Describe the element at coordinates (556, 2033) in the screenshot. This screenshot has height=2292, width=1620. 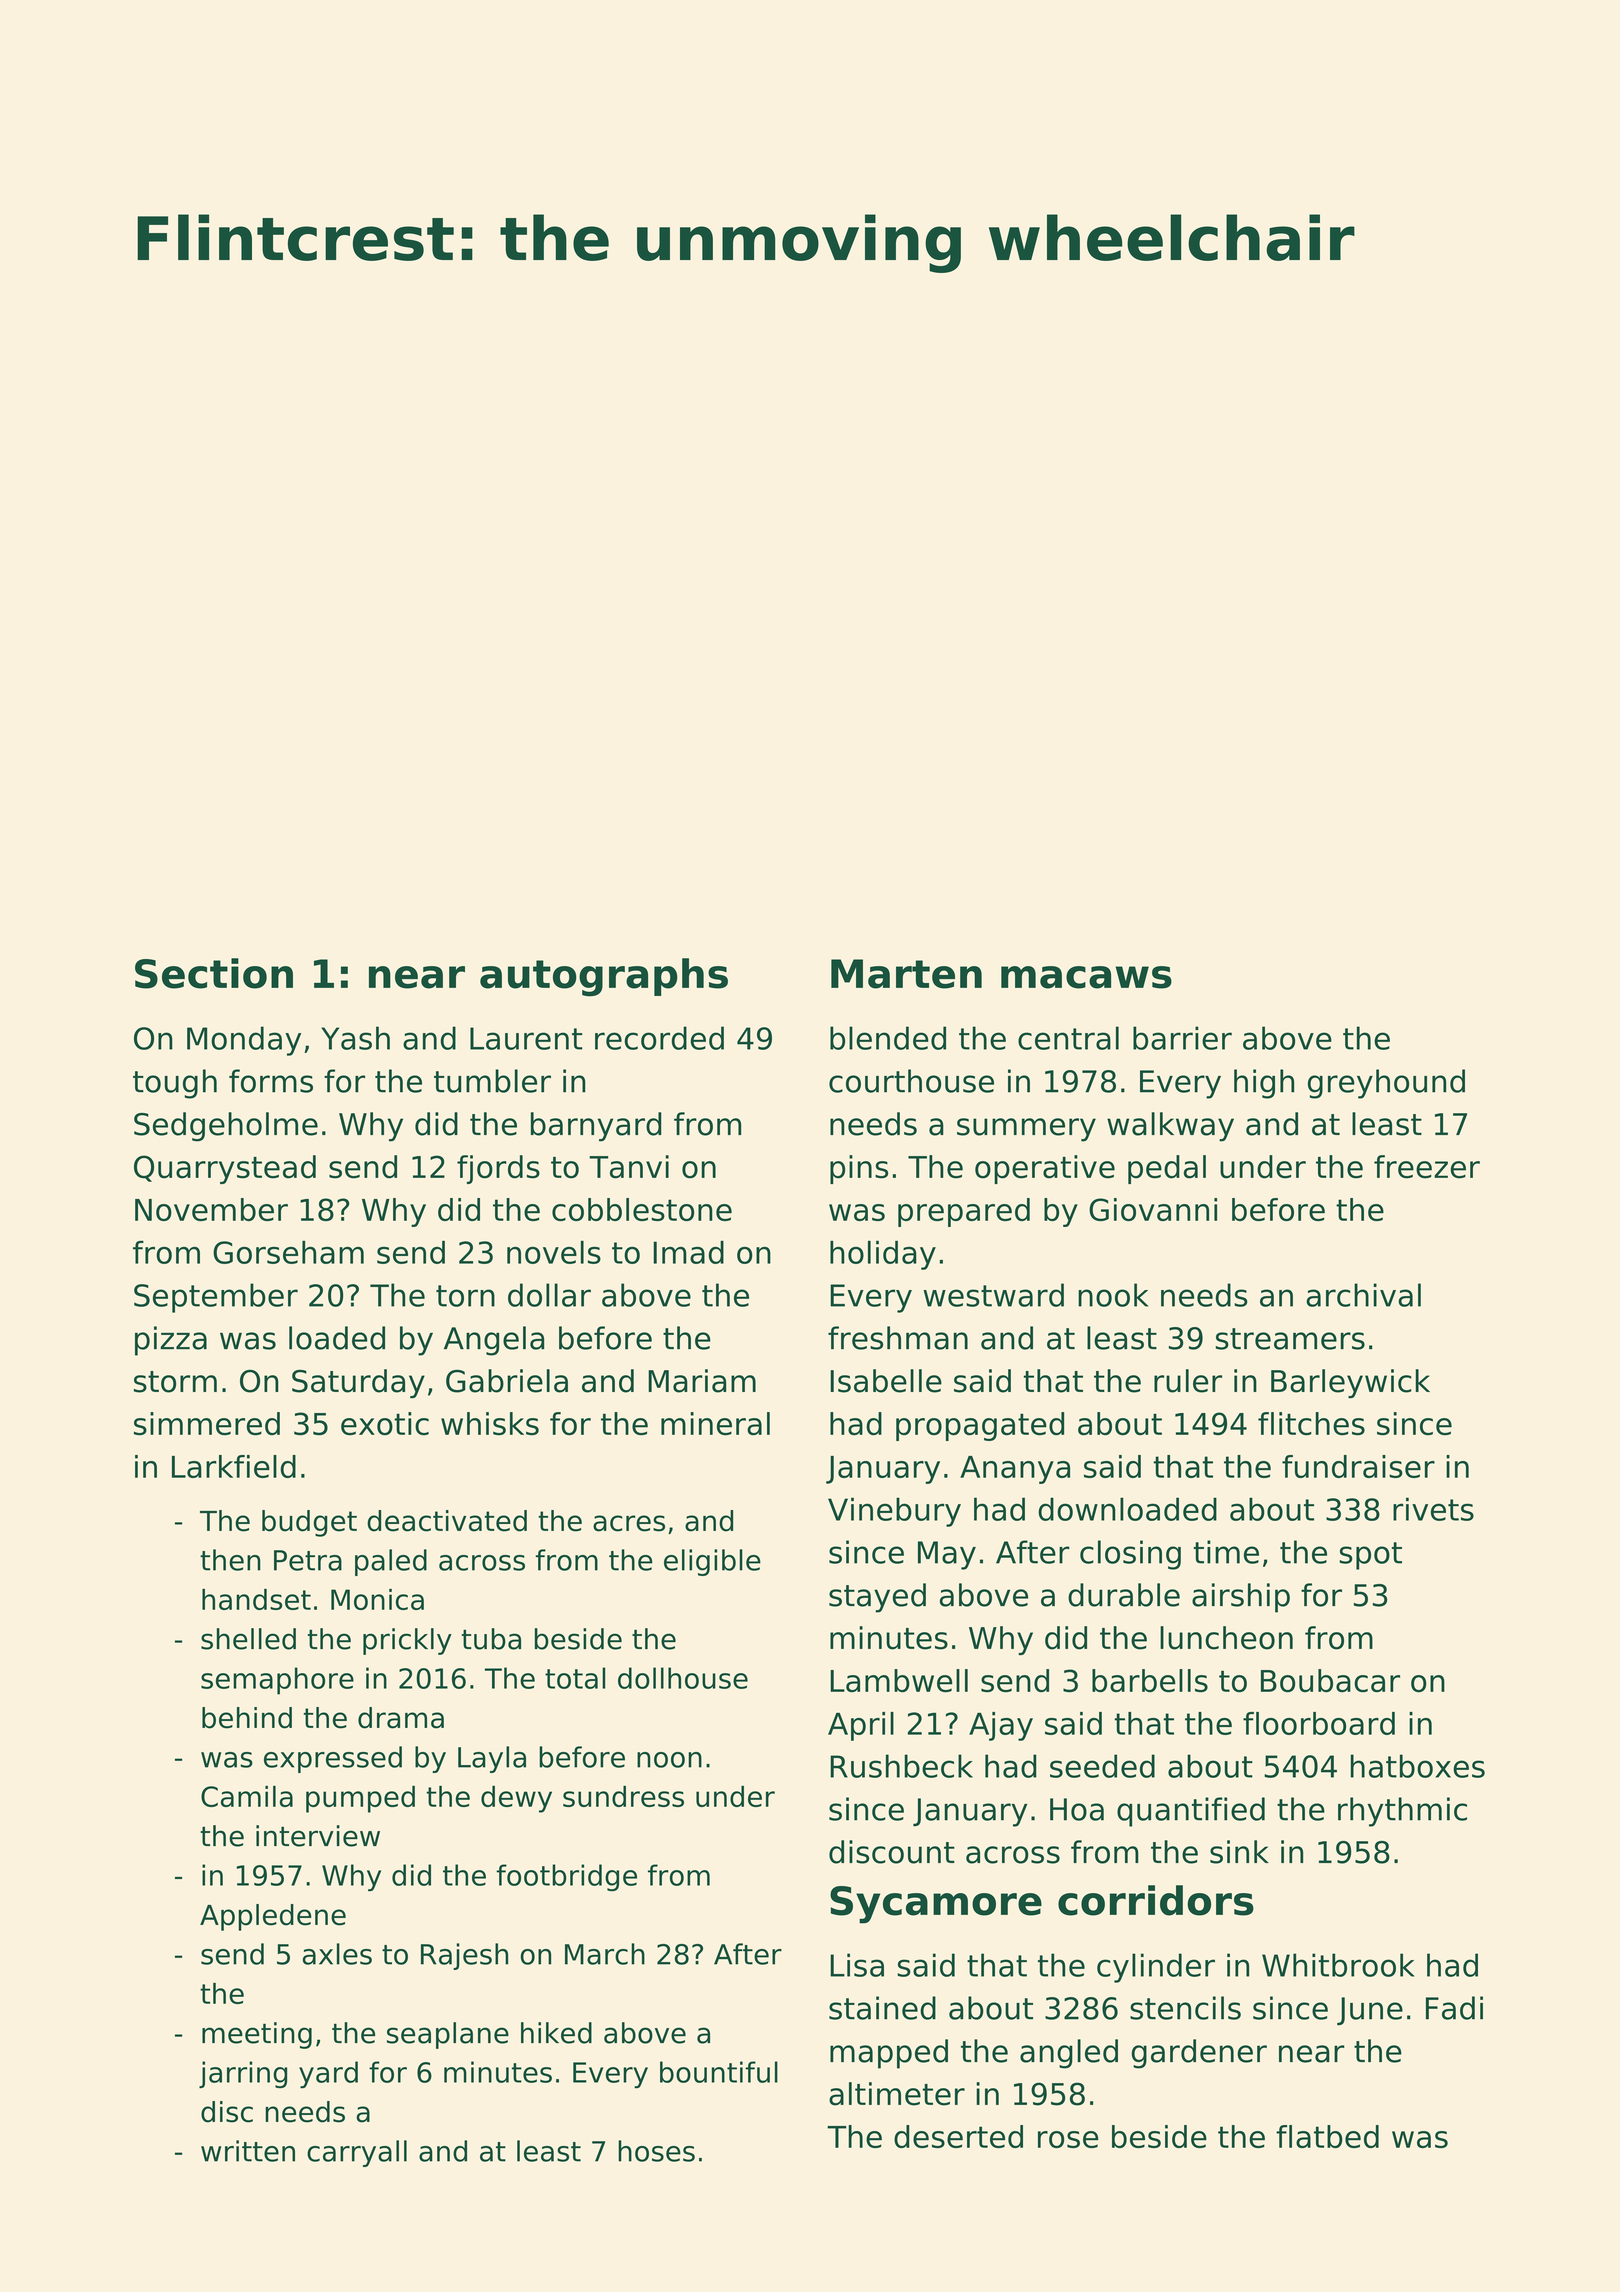
I see `hiked` at that location.
